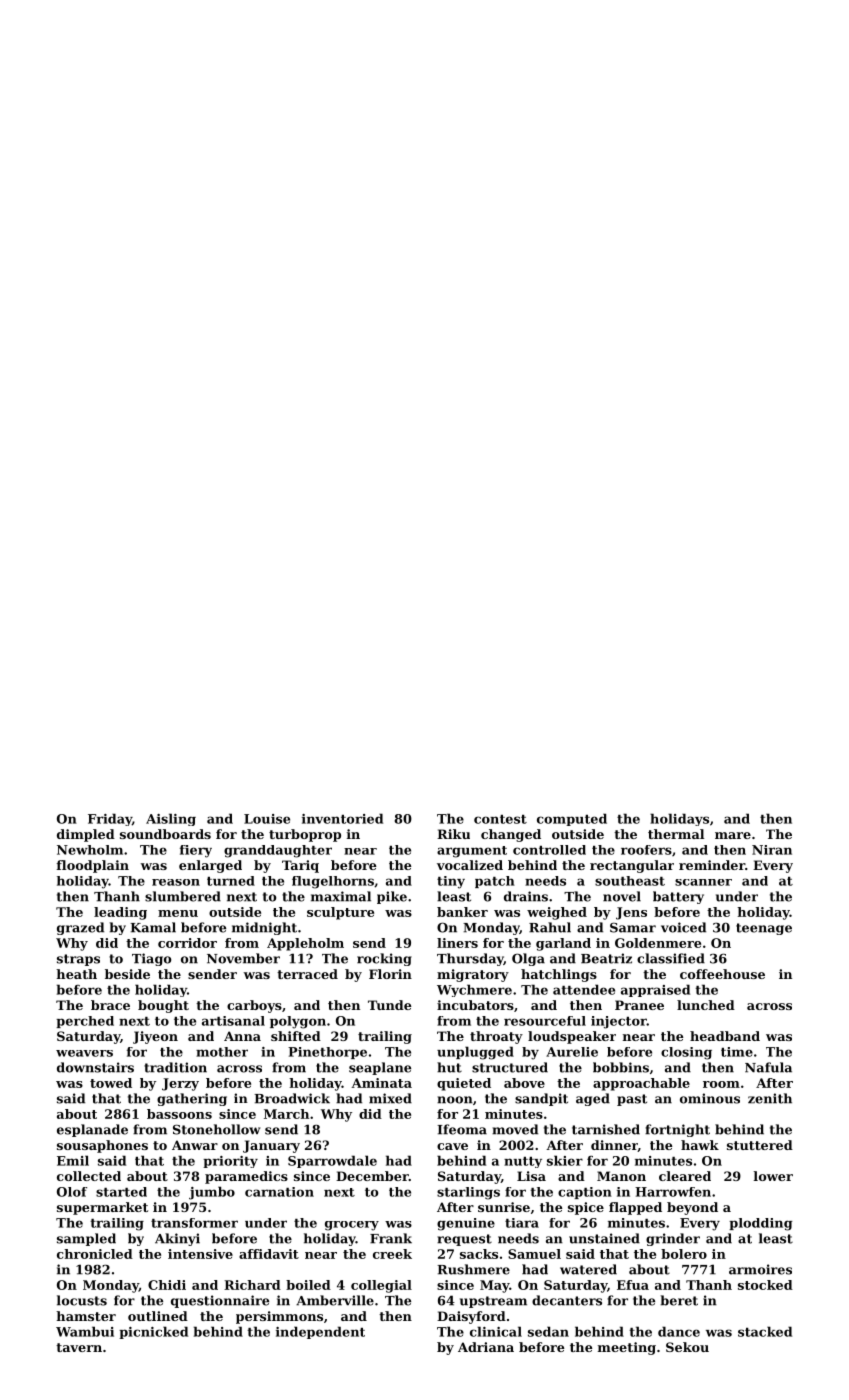 Image resolution: width=849 pixels, height=1400 pixels. I want to click on chronicled, so click(95, 1254).
